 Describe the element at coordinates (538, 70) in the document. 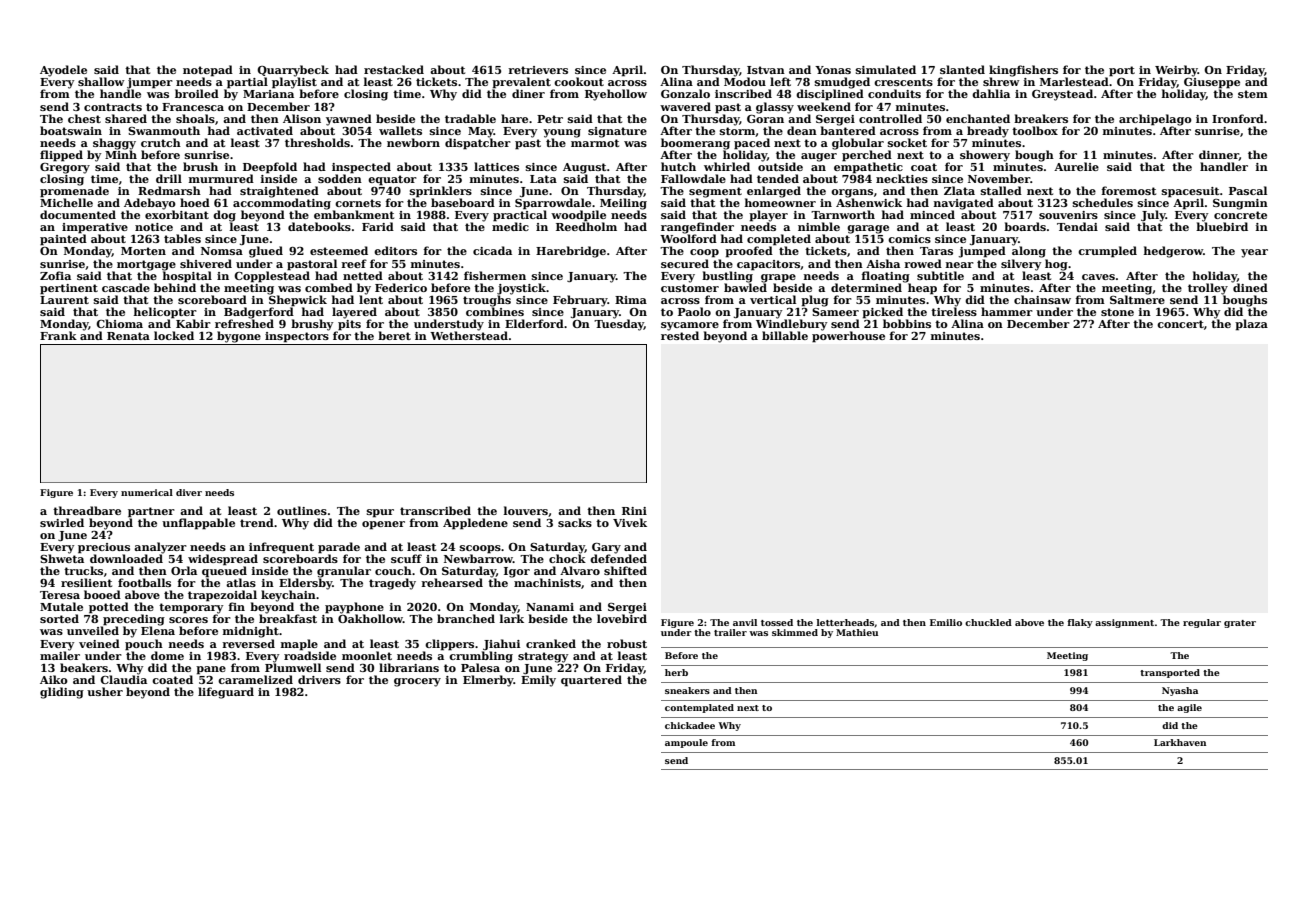

I see `retrievers` at that location.
